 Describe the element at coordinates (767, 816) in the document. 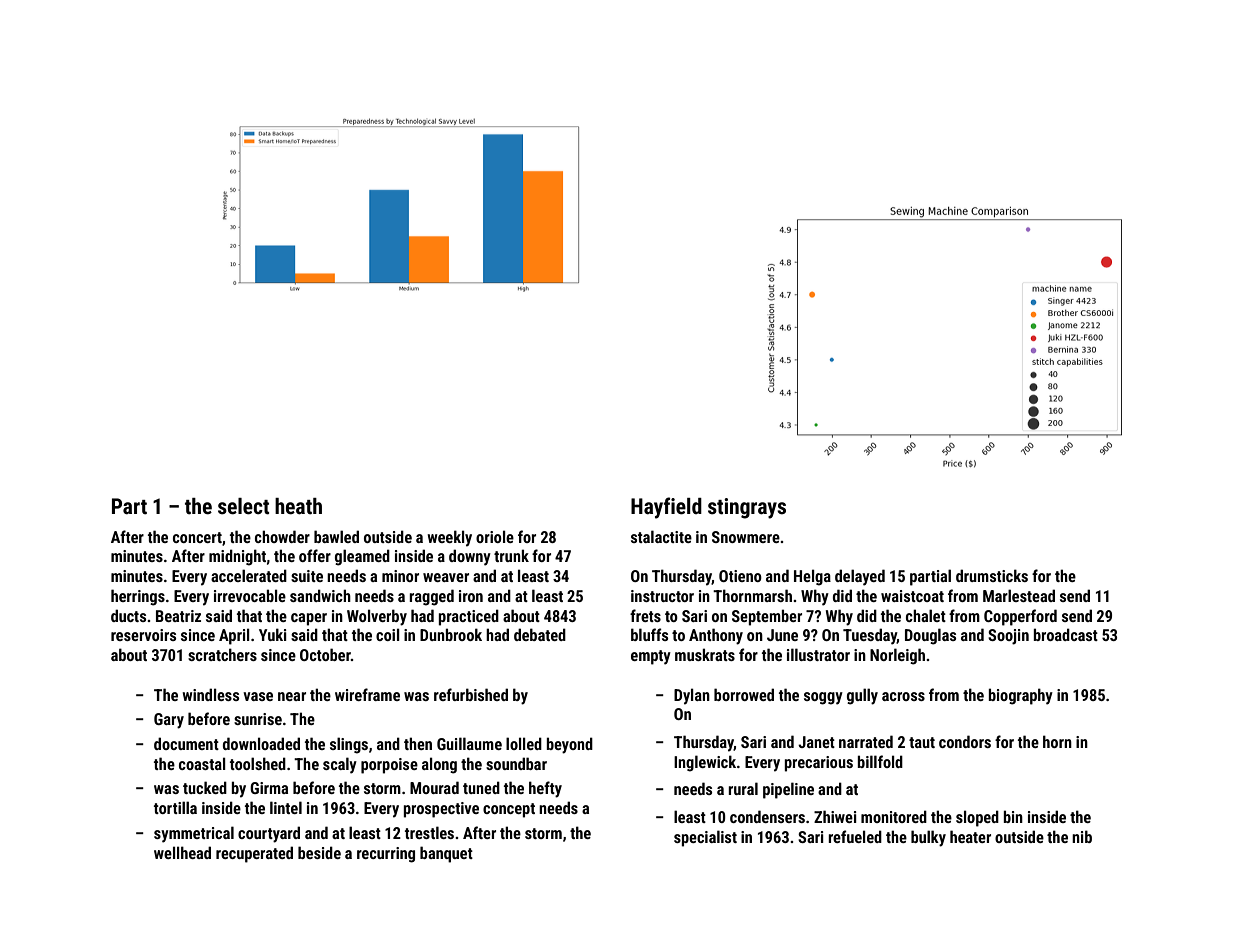

I see `condensers` at that location.
